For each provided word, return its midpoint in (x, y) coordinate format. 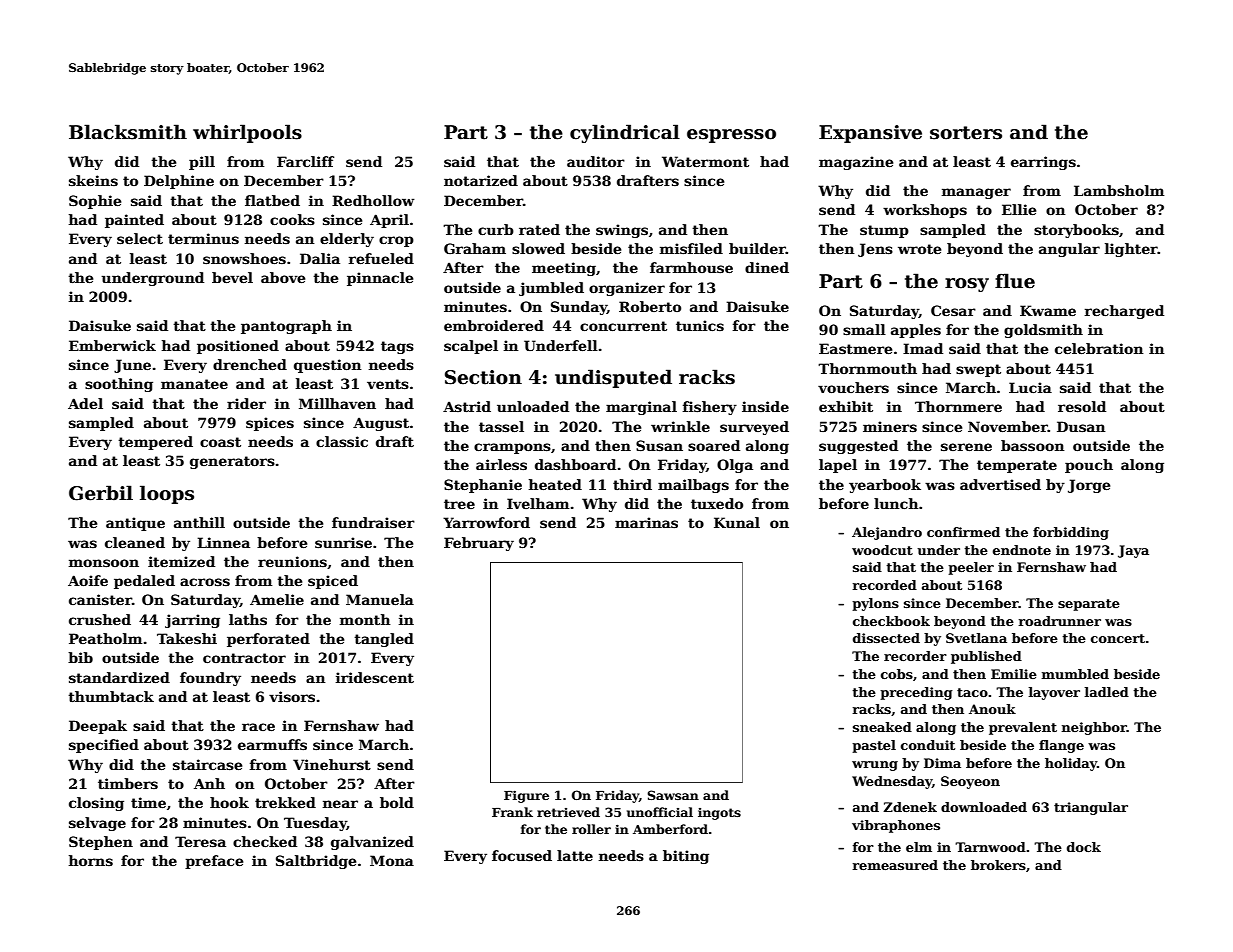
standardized (119, 677)
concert (1118, 638)
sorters (966, 133)
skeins (93, 180)
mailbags (693, 486)
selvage (97, 824)
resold (1082, 406)
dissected (886, 638)
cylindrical (625, 133)
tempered (155, 443)
